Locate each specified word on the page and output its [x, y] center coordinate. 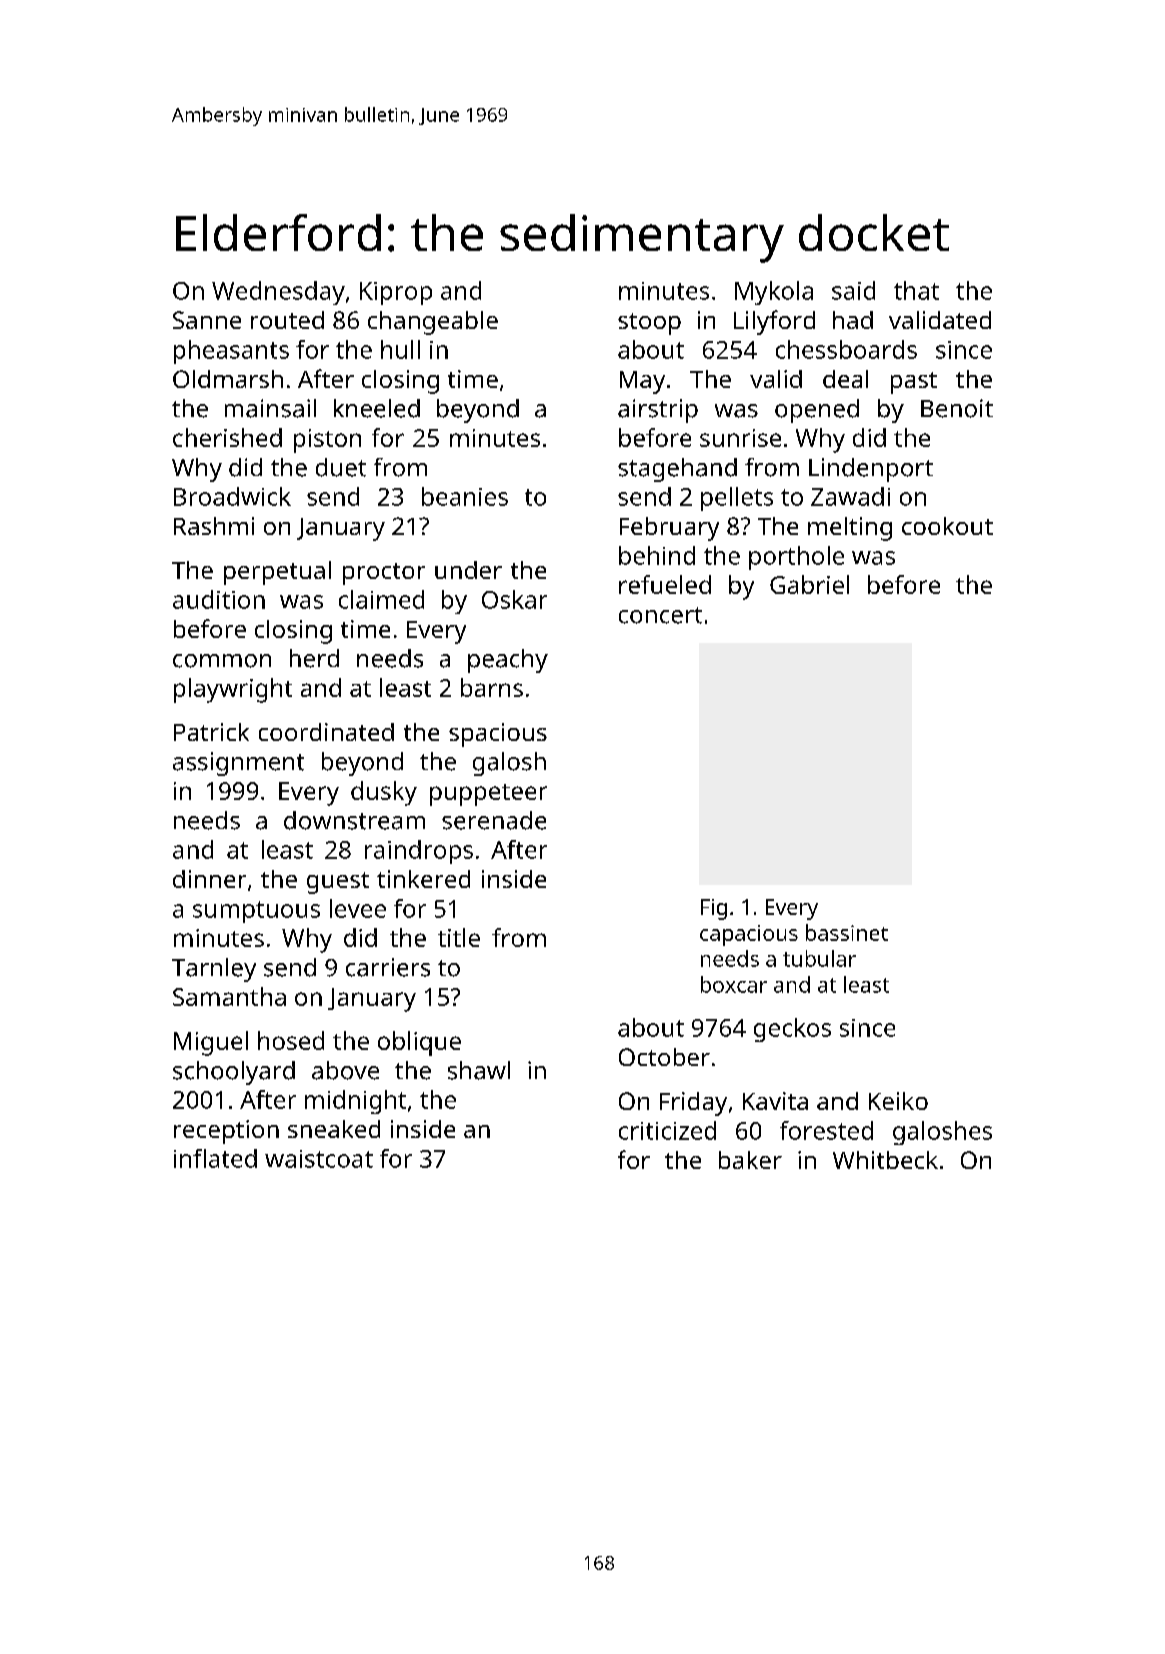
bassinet [847, 932]
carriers [388, 967]
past [914, 383]
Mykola [774, 293]
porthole [796, 558]
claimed [381, 599]
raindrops [419, 852]
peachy [508, 661]
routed [287, 320]
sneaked [334, 1129]
